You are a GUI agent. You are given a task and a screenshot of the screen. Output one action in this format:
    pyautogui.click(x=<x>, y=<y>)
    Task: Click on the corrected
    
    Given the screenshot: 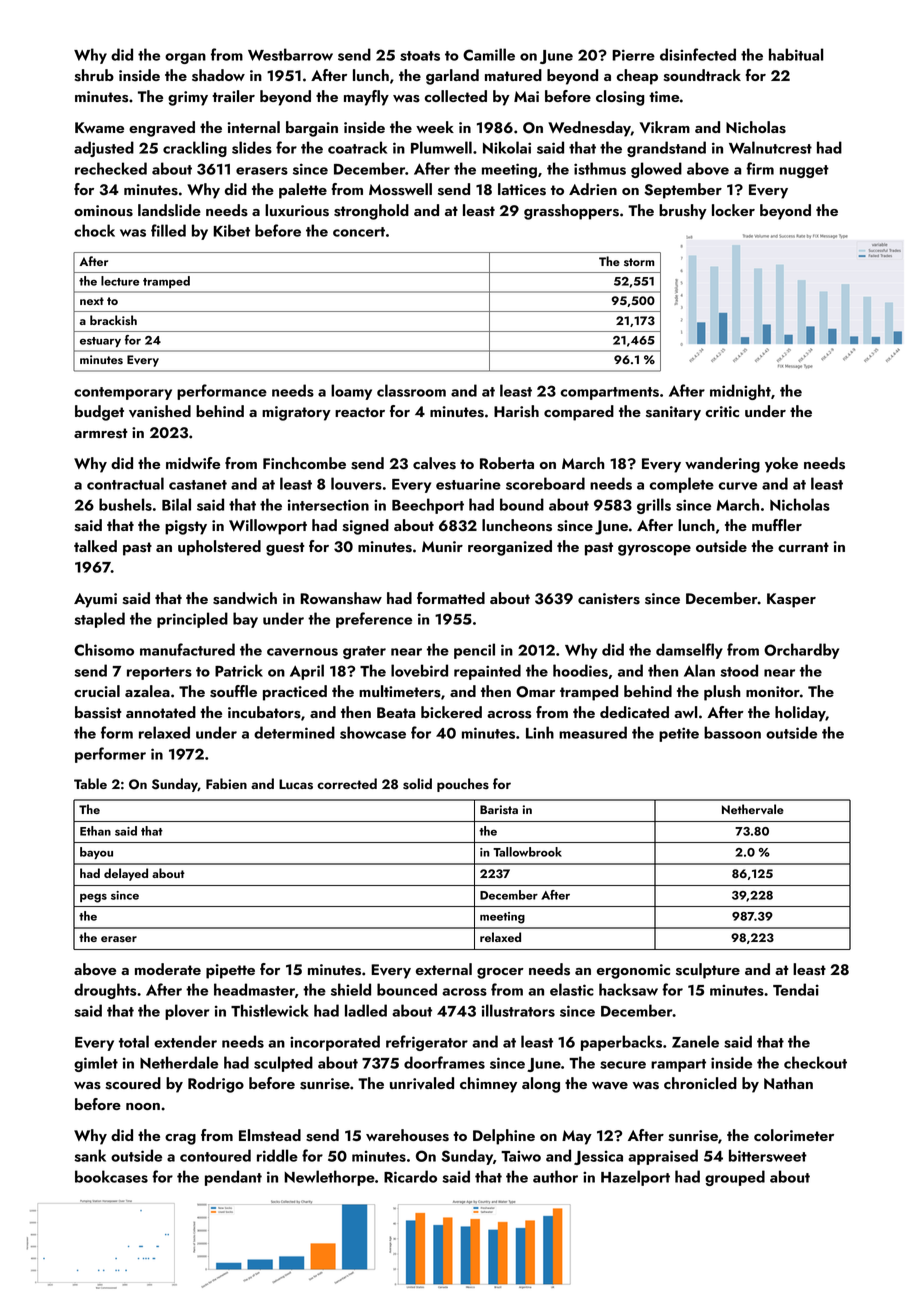 What is the action you would take?
    pyautogui.click(x=347, y=783)
